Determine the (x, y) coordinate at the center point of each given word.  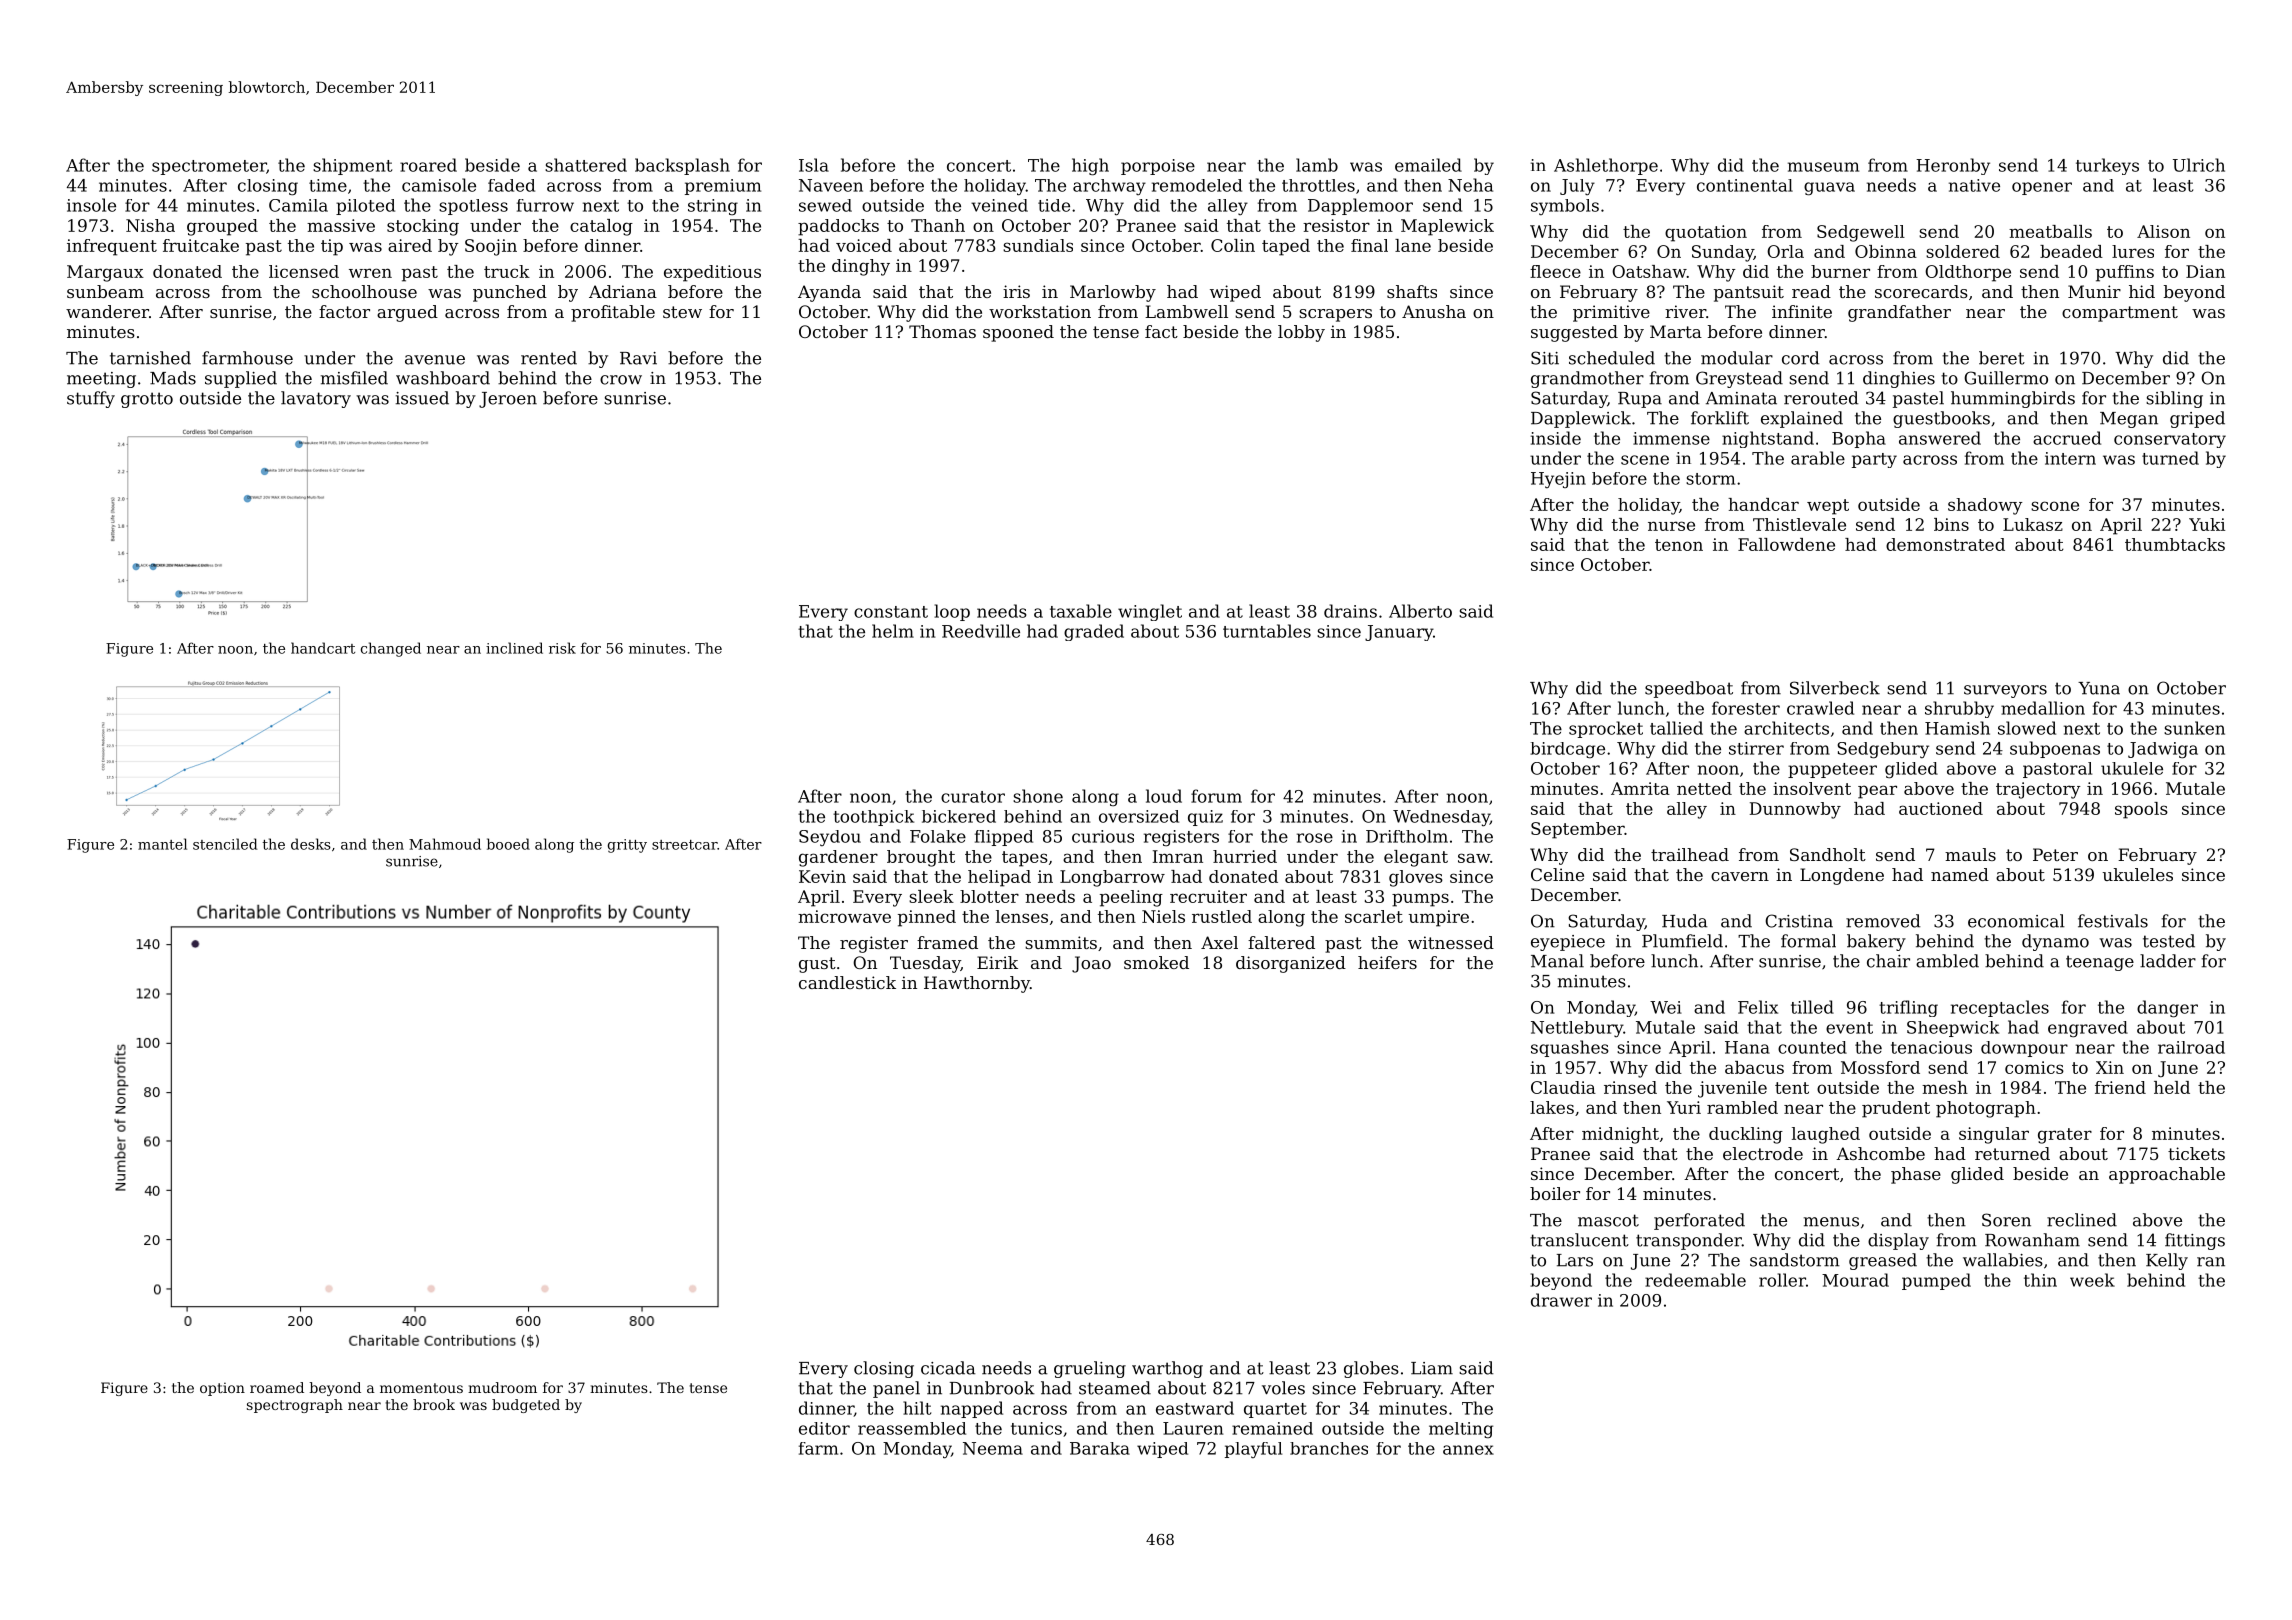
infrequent (112, 247)
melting (1461, 1430)
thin (2040, 1280)
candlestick (847, 982)
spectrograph (295, 1406)
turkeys (2107, 166)
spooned (1018, 333)
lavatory (316, 399)
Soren (2006, 1220)
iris (1016, 291)
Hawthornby (977, 984)
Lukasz (2033, 524)
